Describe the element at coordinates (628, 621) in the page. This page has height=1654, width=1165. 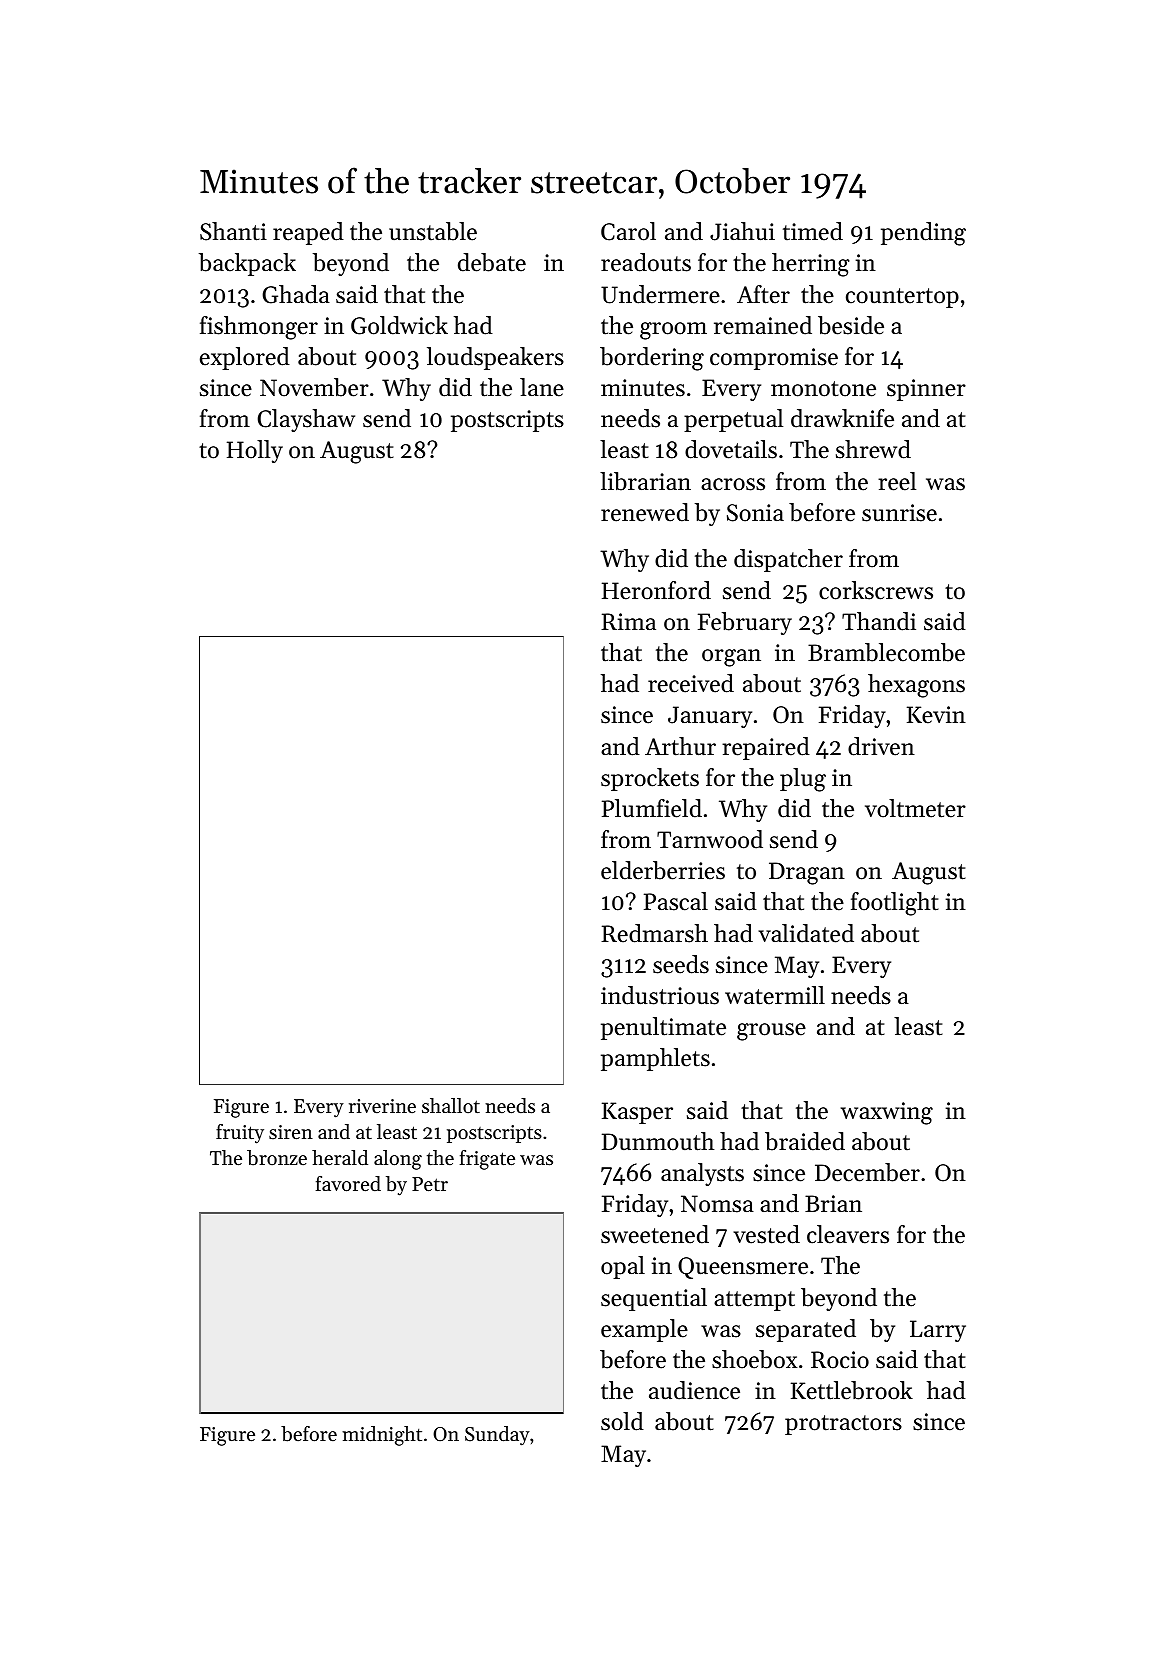
I see `Rima` at that location.
